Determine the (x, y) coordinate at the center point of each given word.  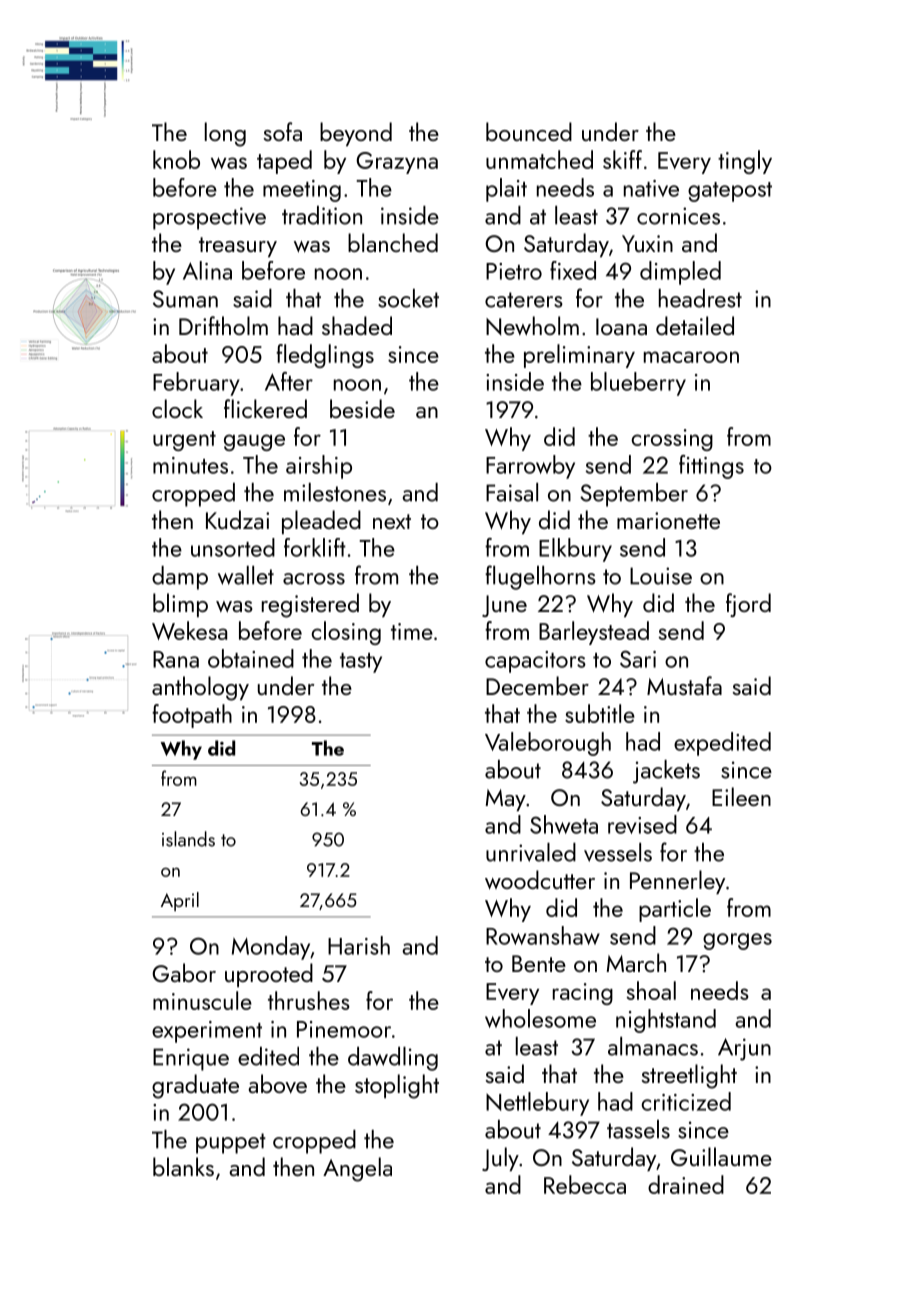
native (651, 188)
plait (506, 190)
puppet (231, 1143)
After (289, 381)
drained (686, 1184)
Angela (357, 1169)
